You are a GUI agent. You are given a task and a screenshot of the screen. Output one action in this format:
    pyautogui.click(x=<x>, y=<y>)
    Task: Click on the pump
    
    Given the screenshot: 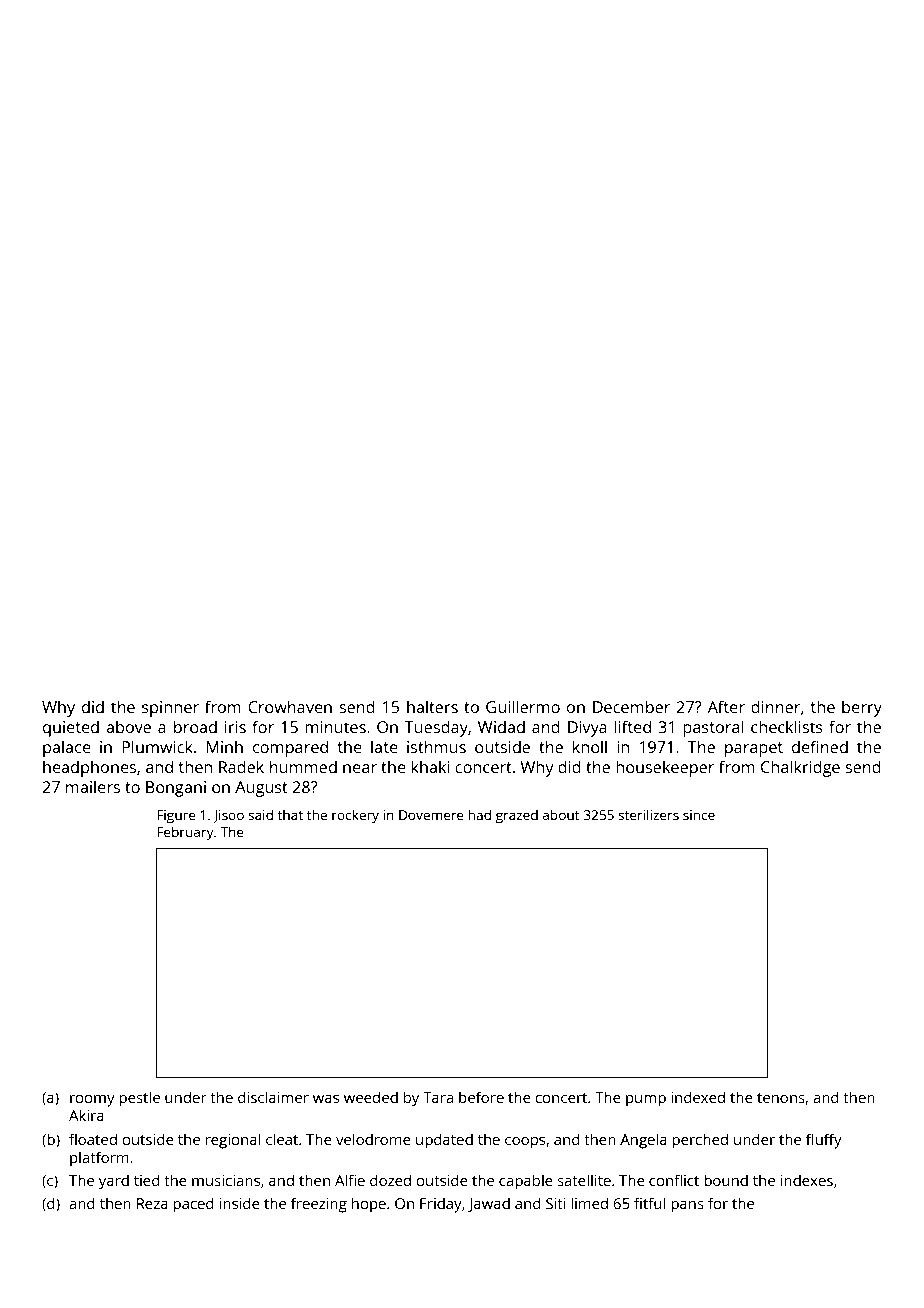 What is the action you would take?
    pyautogui.click(x=646, y=1101)
